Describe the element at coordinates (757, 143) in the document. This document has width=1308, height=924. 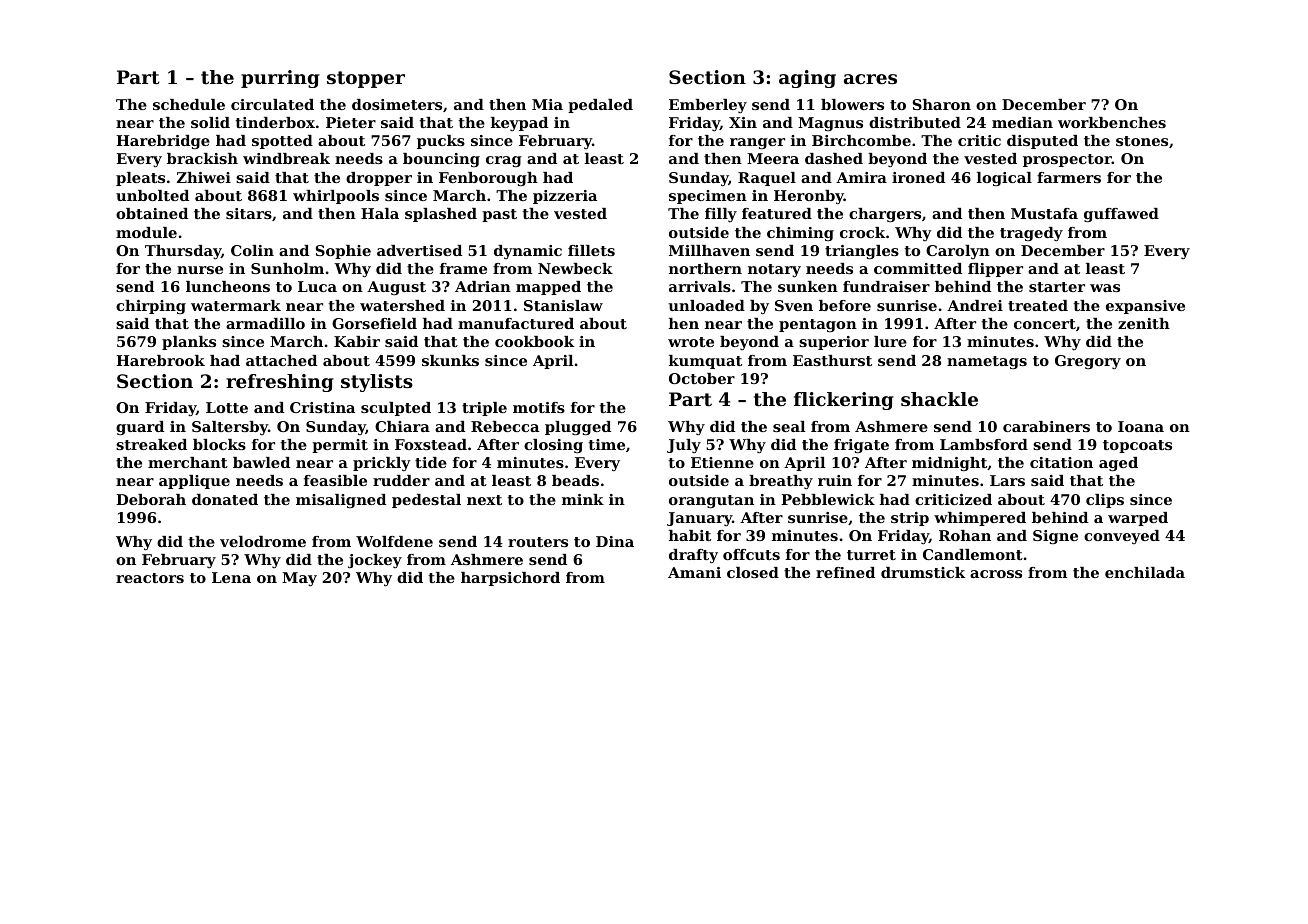
I see `ranger` at that location.
